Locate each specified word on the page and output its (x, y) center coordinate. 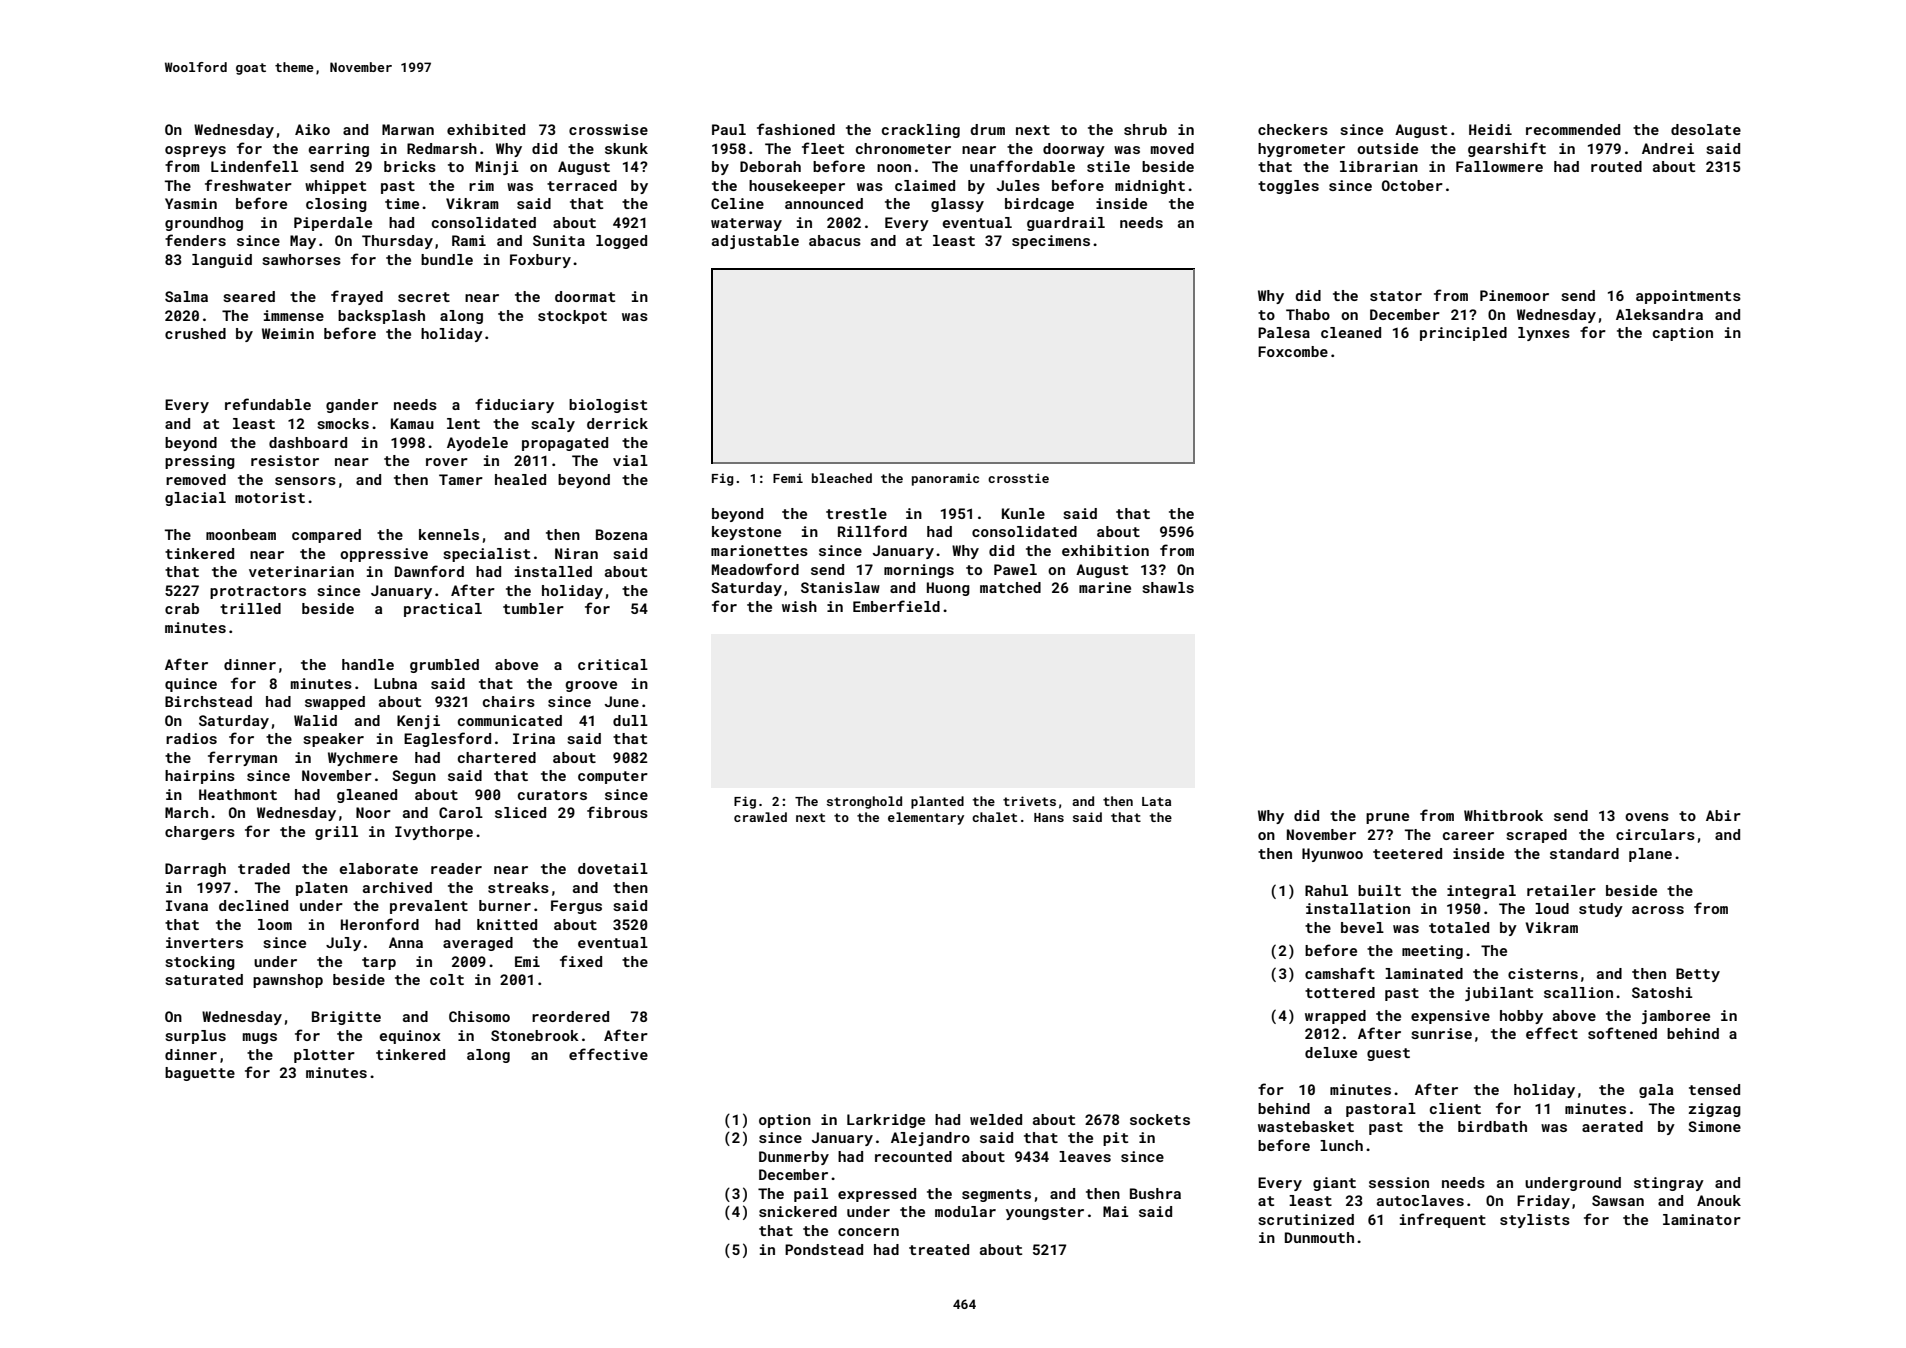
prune (1387, 818)
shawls (1168, 587)
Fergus (576, 907)
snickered (798, 1211)
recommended (1573, 129)
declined (253, 905)
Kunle (1023, 513)
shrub (1145, 129)
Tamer (461, 479)
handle (368, 664)
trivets (1029, 801)
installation (1358, 908)
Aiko (312, 129)
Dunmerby (794, 1158)
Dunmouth (1319, 1237)
